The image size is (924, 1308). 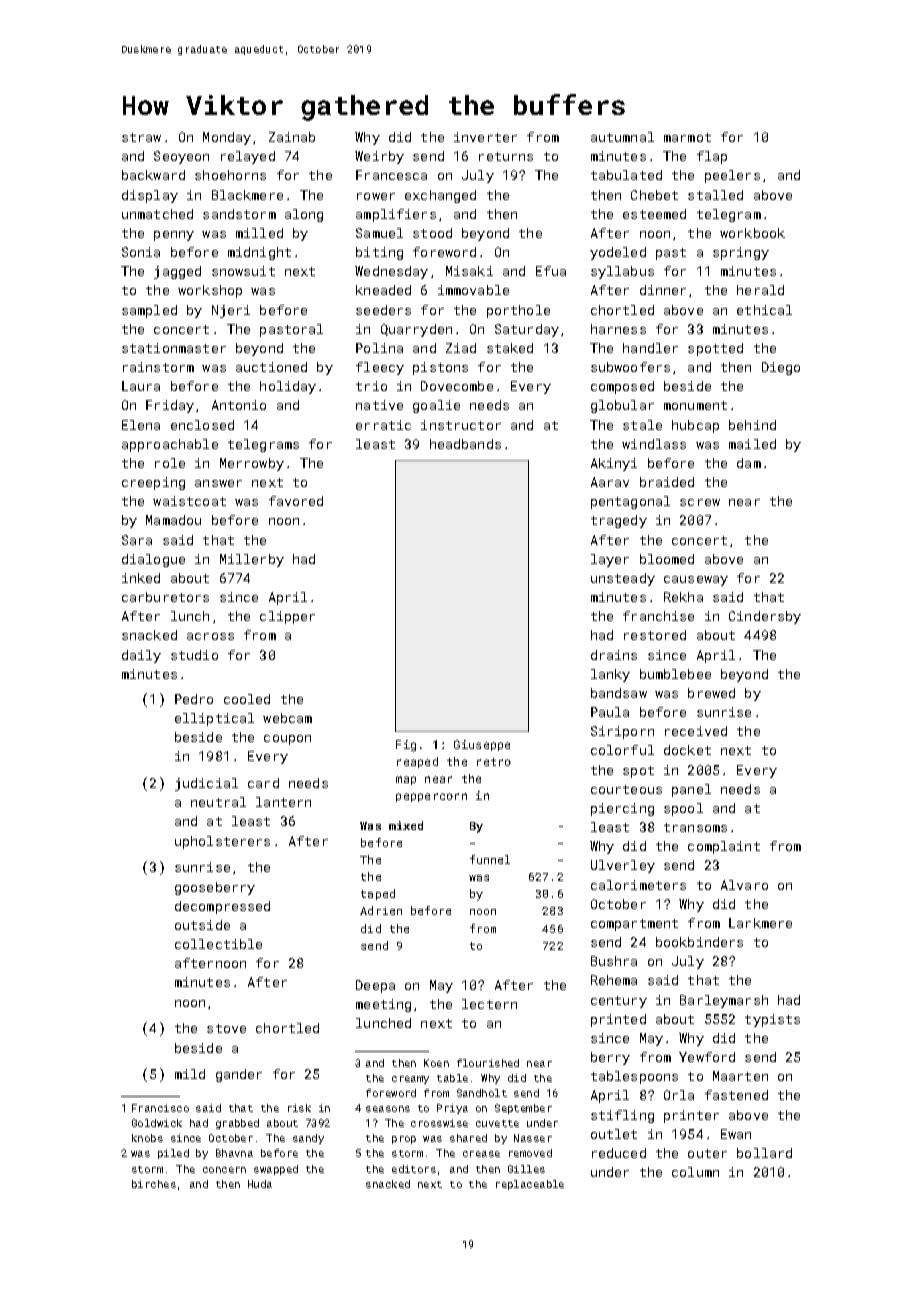 I want to click on Ulverley, so click(x=623, y=866).
